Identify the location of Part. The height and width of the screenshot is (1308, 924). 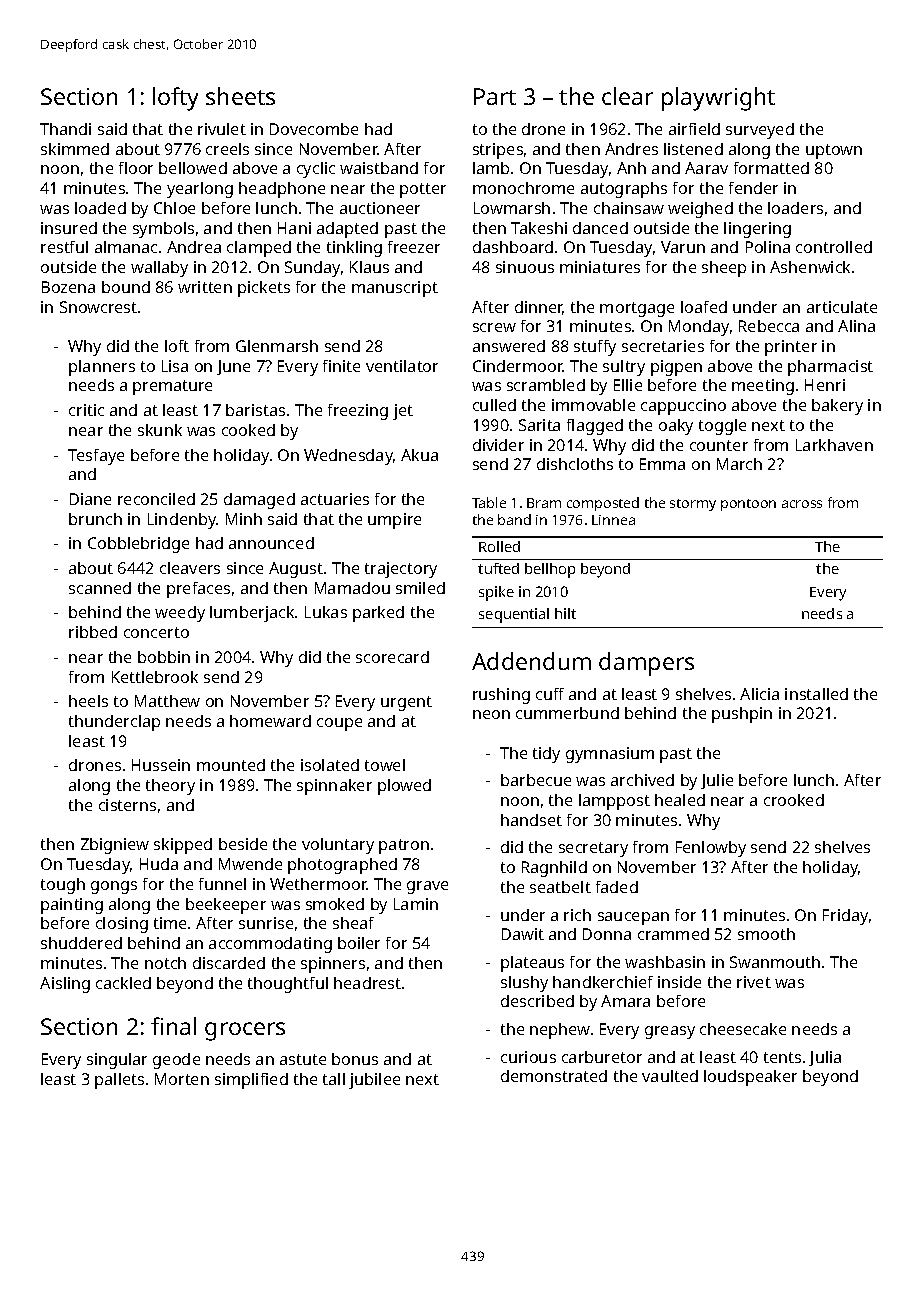
(495, 96).
